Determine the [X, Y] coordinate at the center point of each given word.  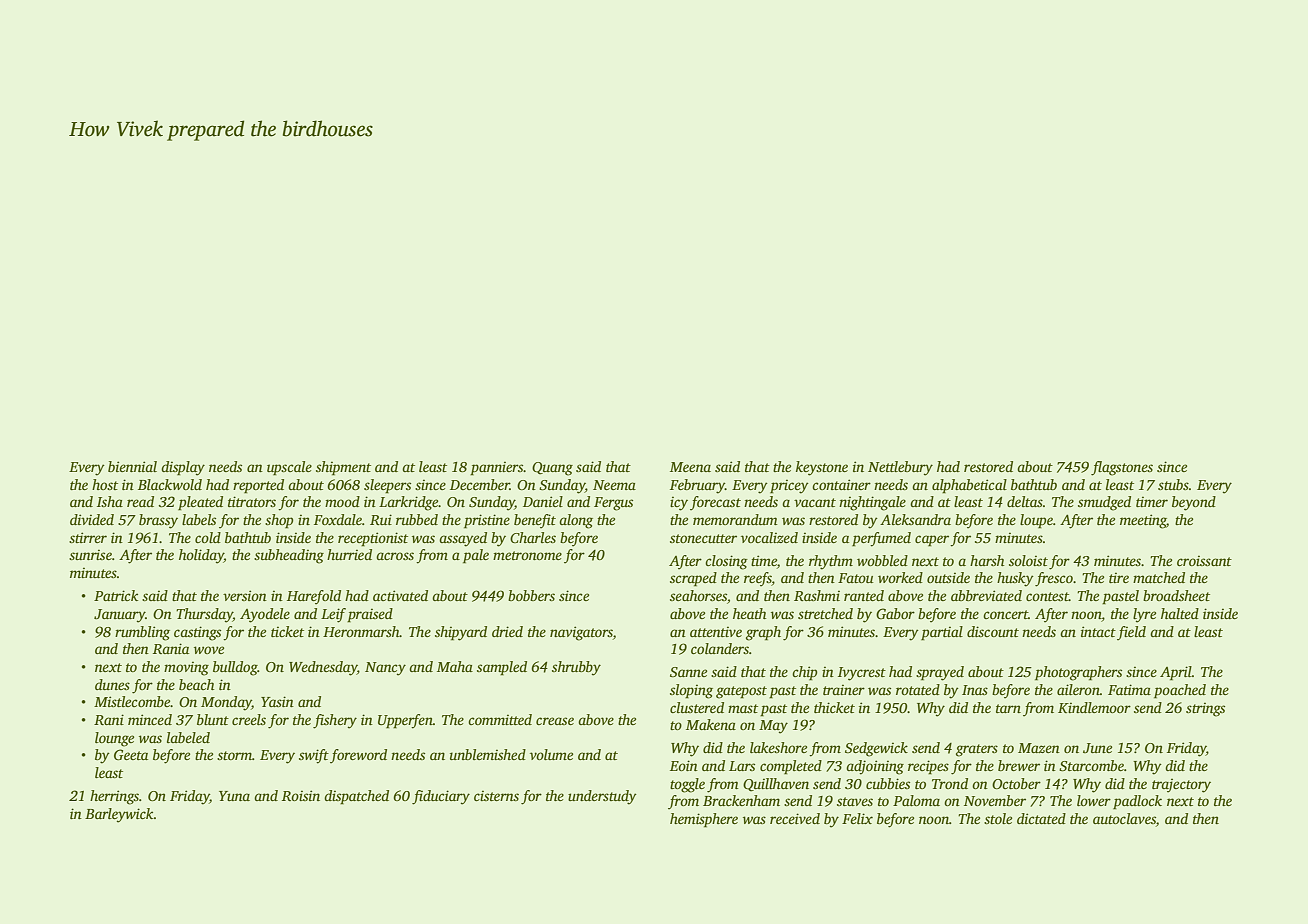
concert [1005, 614]
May [773, 727]
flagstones [1122, 468]
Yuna [234, 796]
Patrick [116, 595]
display [183, 468]
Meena [690, 467]
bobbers [531, 595]
